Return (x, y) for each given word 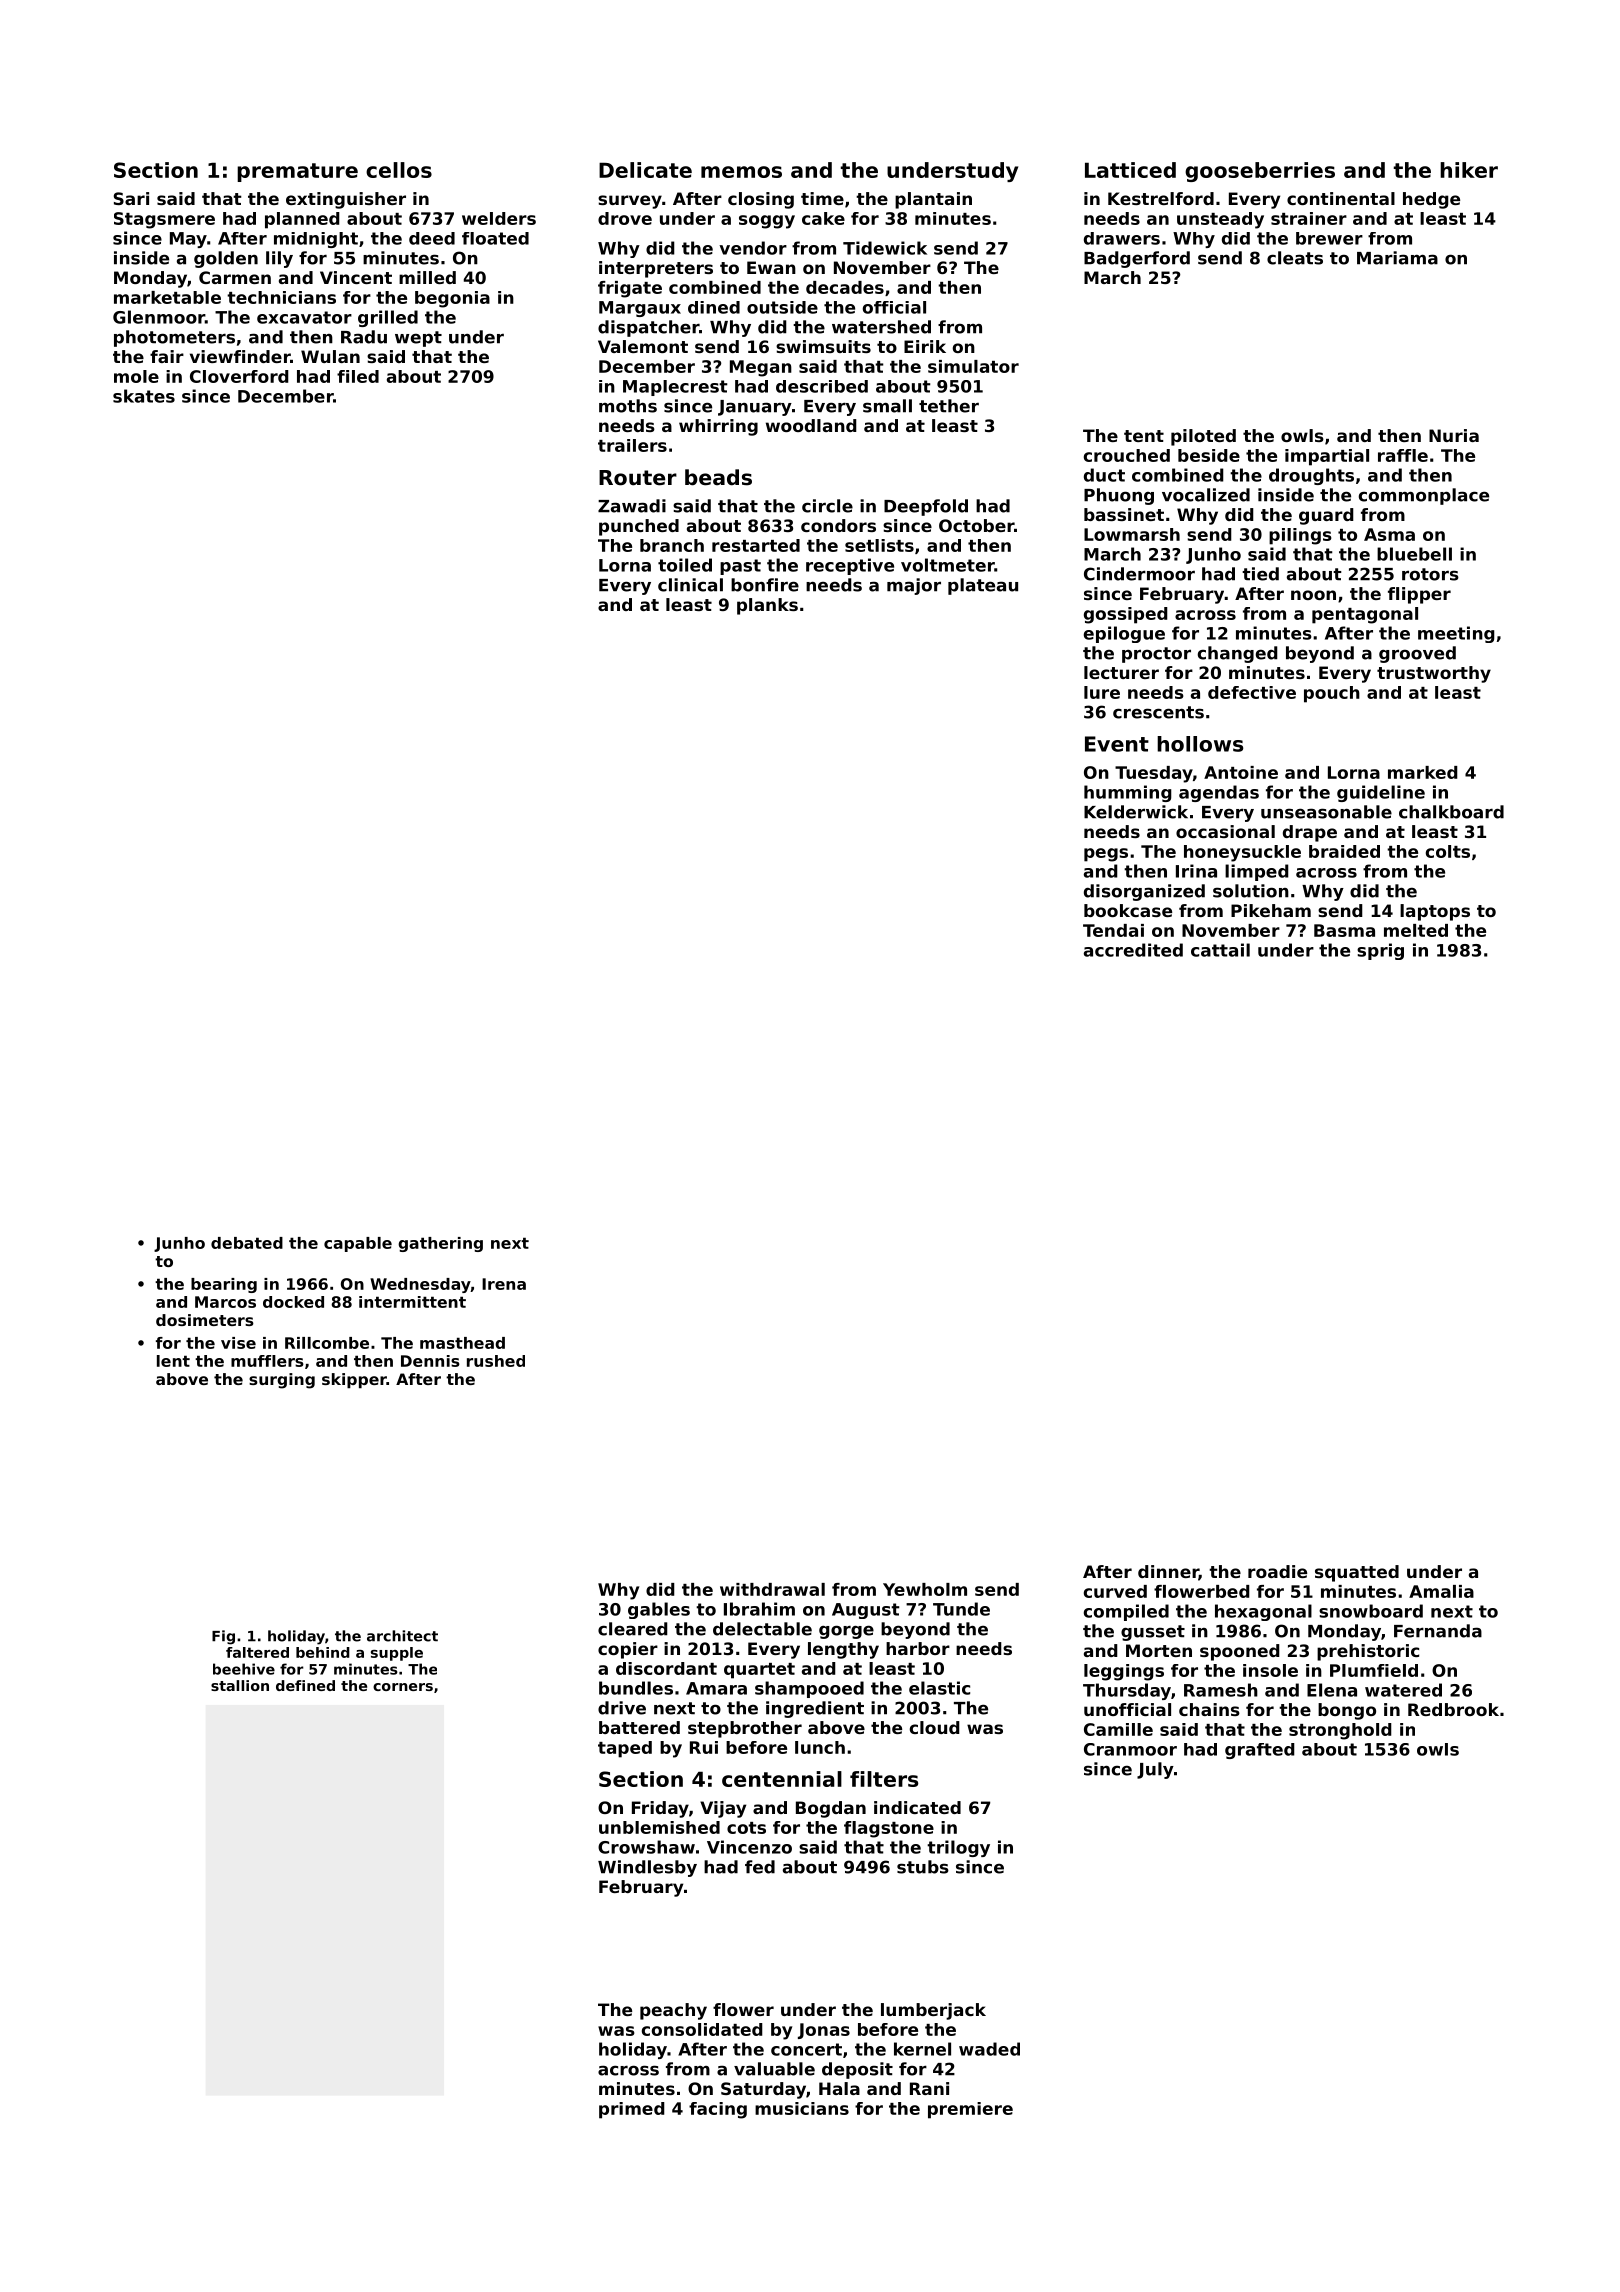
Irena (504, 1284)
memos (741, 172)
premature (297, 172)
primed (632, 2110)
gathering (440, 1244)
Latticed (1130, 170)
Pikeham (1271, 910)
